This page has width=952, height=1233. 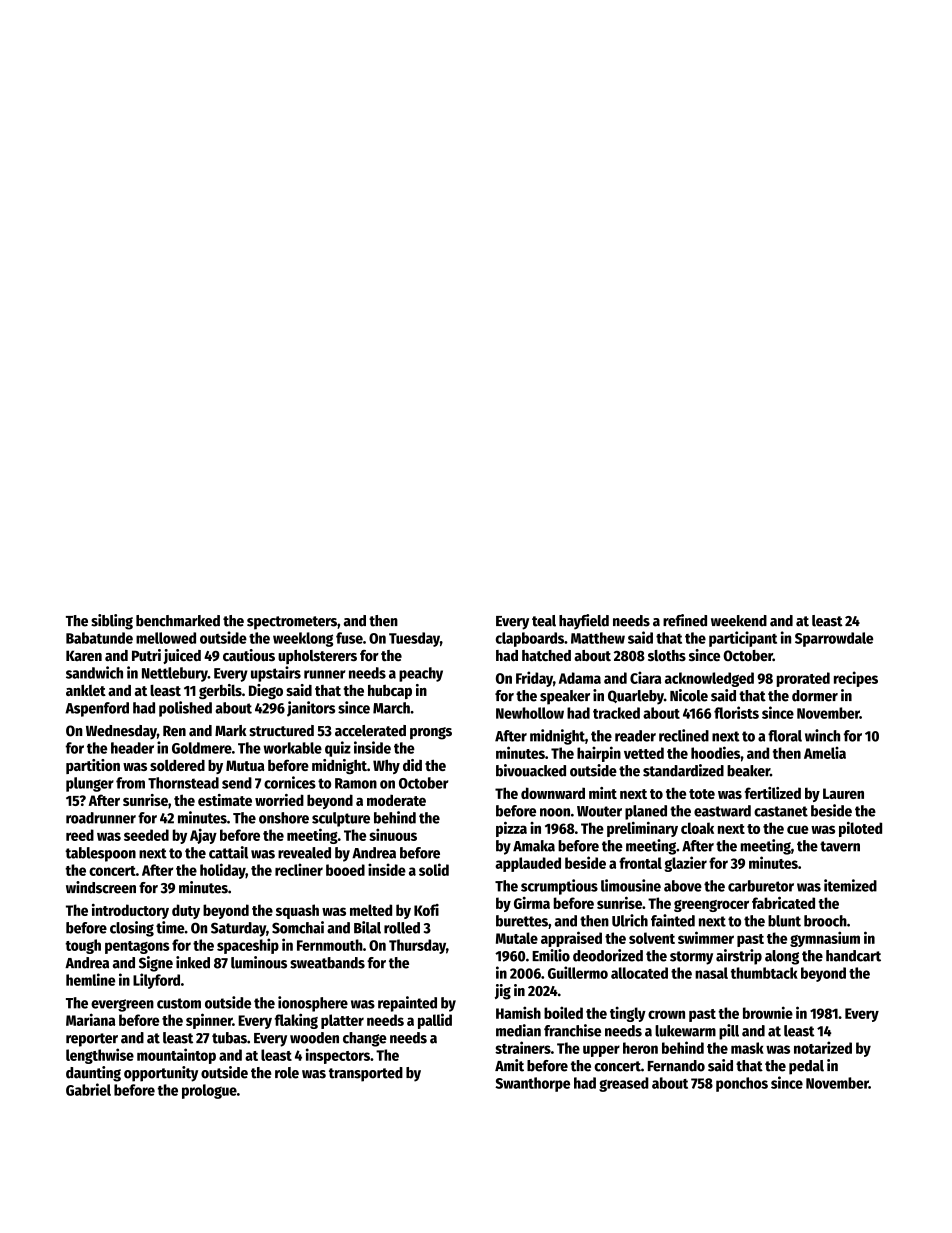 What do you see at coordinates (739, 621) in the page?
I see `weekend` at bounding box center [739, 621].
